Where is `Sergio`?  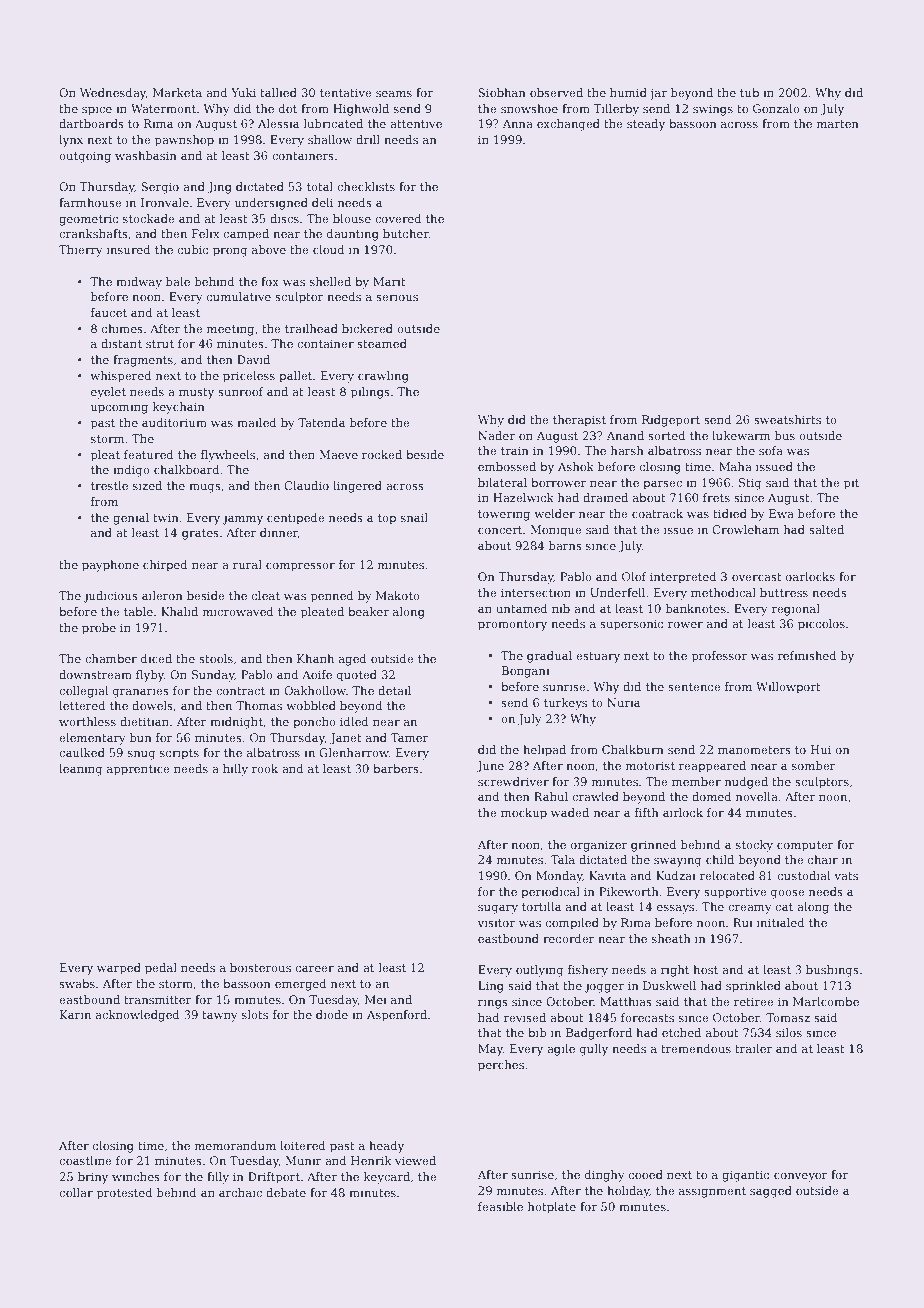 Sergio is located at coordinates (160, 188).
